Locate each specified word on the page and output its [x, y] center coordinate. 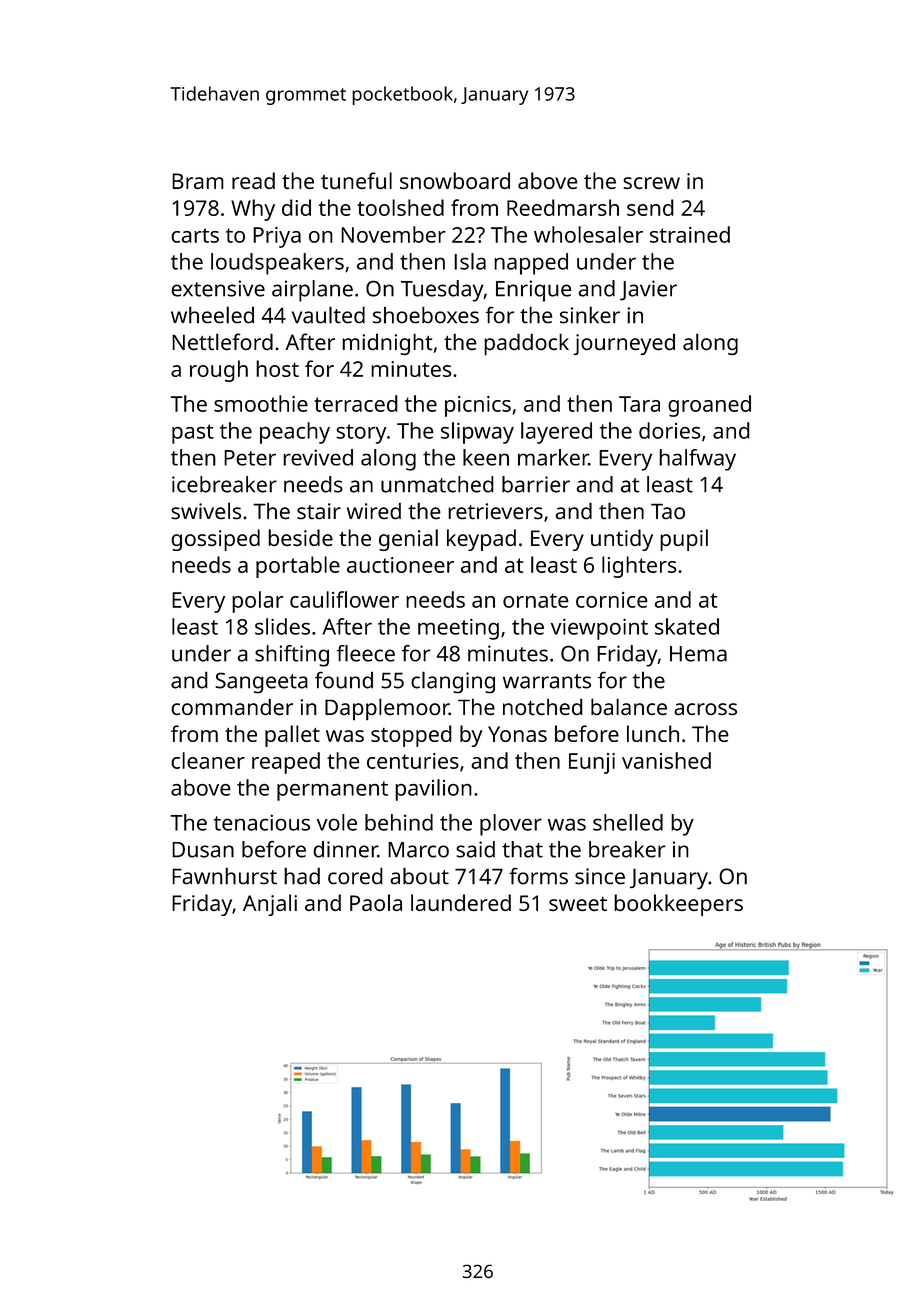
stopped [411, 736]
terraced [356, 403]
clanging [453, 682]
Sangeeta [261, 683]
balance [629, 706]
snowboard [455, 180]
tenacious [262, 822]
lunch [653, 733]
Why [253, 210]
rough [219, 371]
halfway [697, 460]
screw [651, 183]
